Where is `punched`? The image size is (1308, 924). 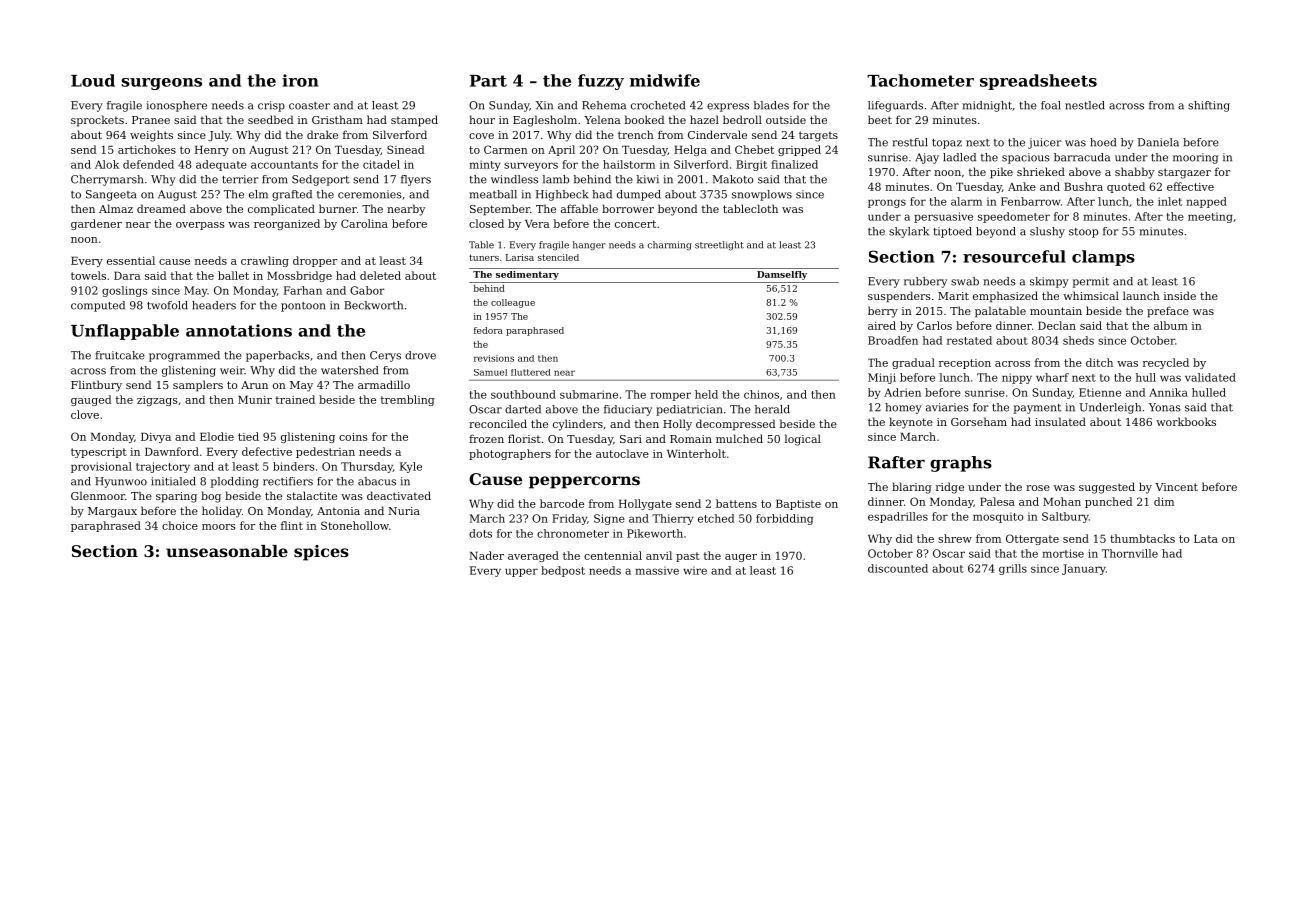
punched is located at coordinates (1109, 502).
